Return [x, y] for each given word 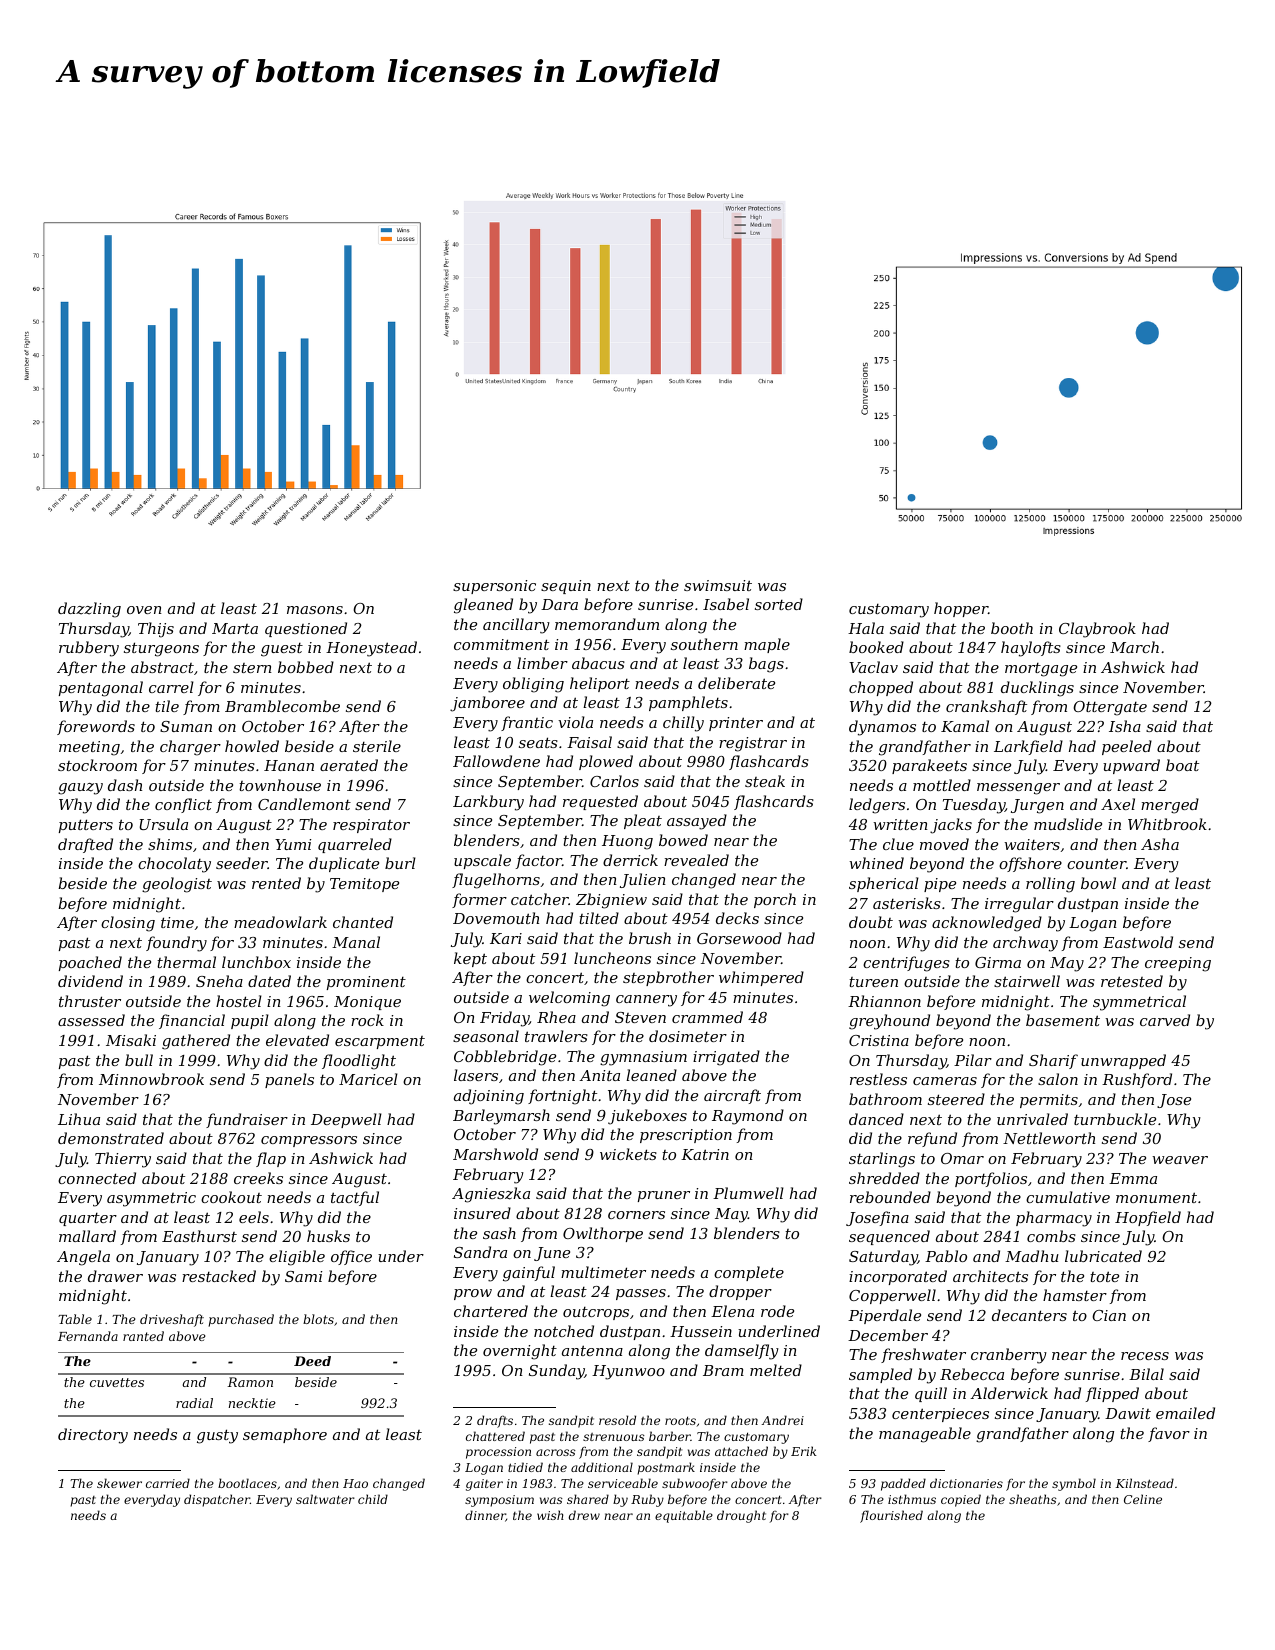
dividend [90, 981]
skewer [119, 1483]
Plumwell [748, 1193]
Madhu [1032, 1256]
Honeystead [371, 649]
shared [588, 1499]
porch [775, 900]
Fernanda [88, 1336]
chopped [881, 688]
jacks [951, 826]
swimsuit [718, 585]
